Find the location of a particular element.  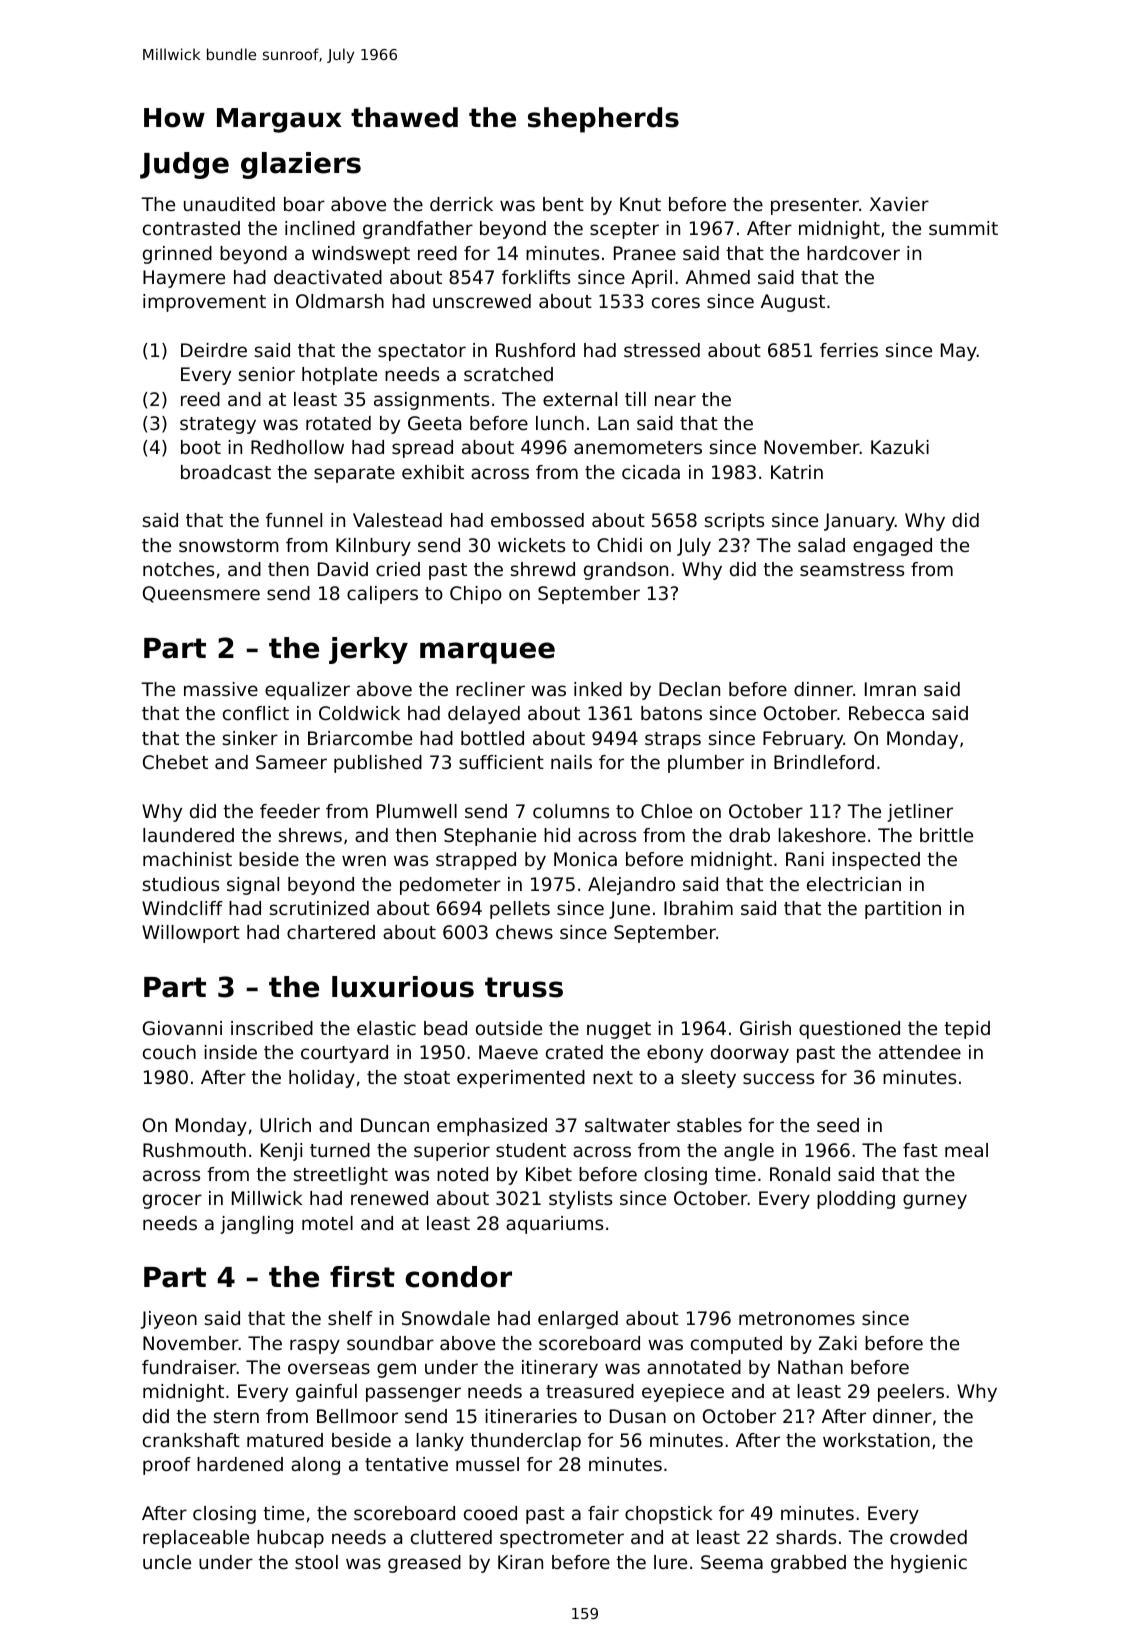

shelf is located at coordinates (350, 1318).
